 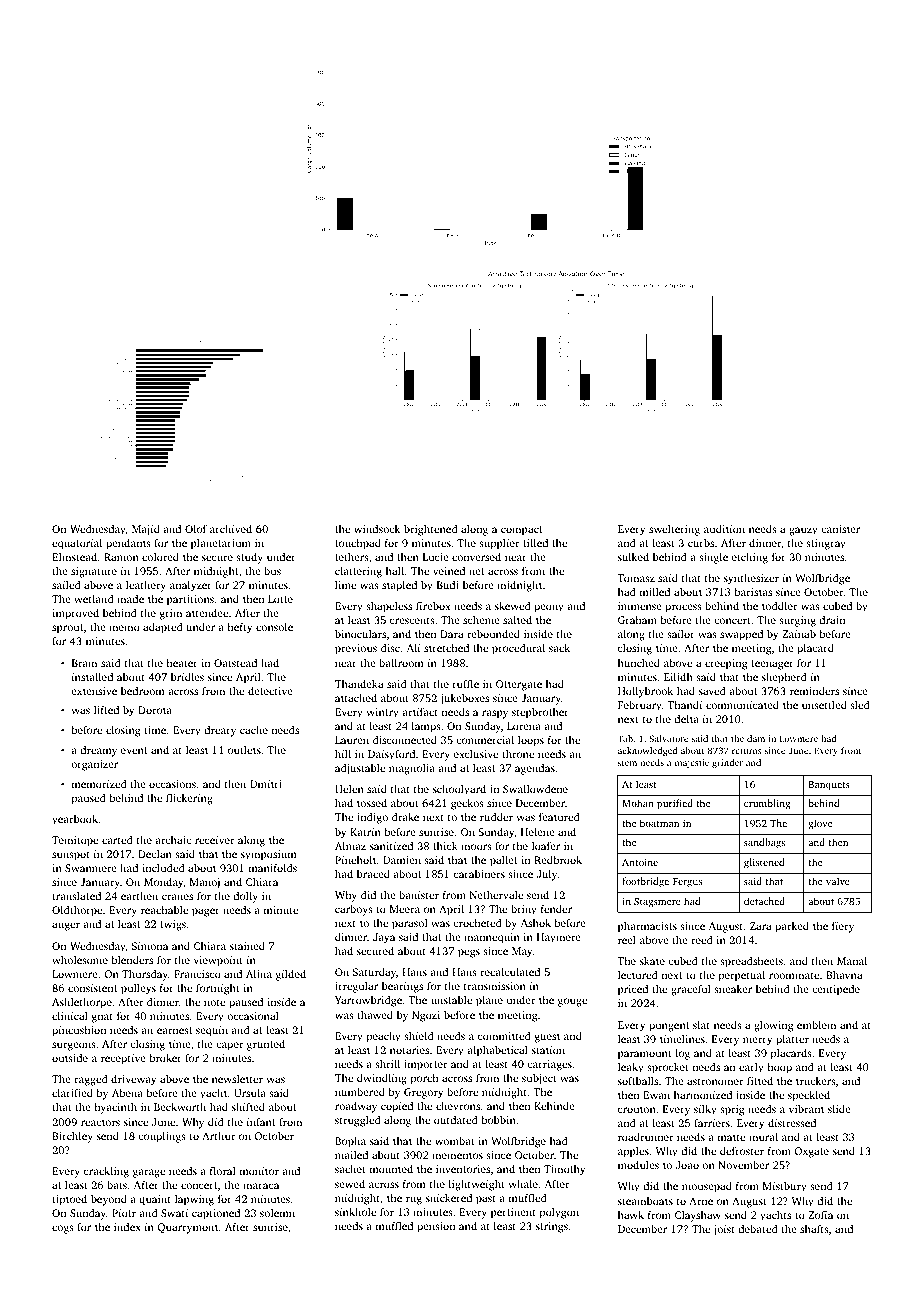 What do you see at coordinates (173, 840) in the image?
I see `archaic` at bounding box center [173, 840].
